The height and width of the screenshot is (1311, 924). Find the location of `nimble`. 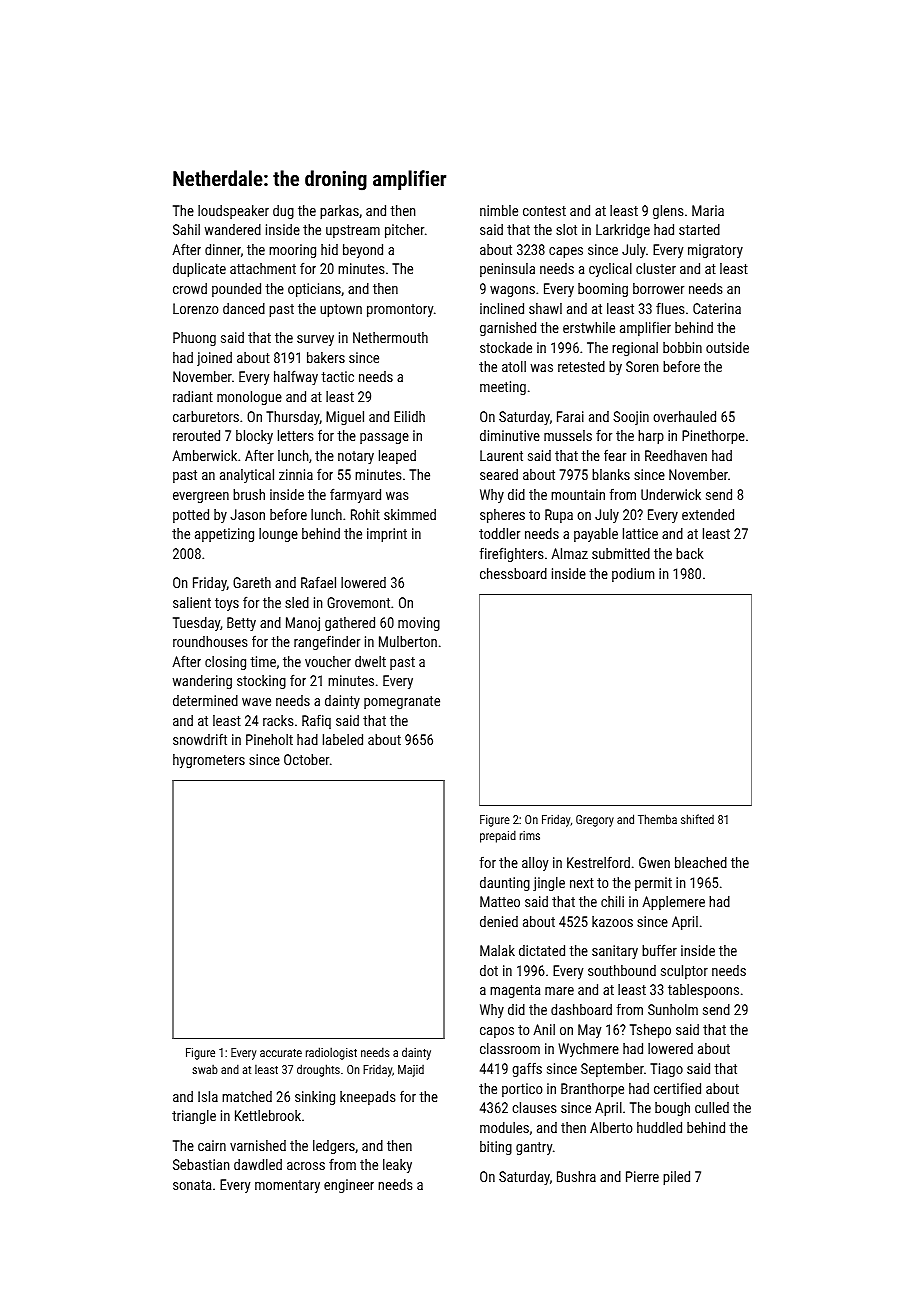

nimble is located at coordinates (499, 210).
